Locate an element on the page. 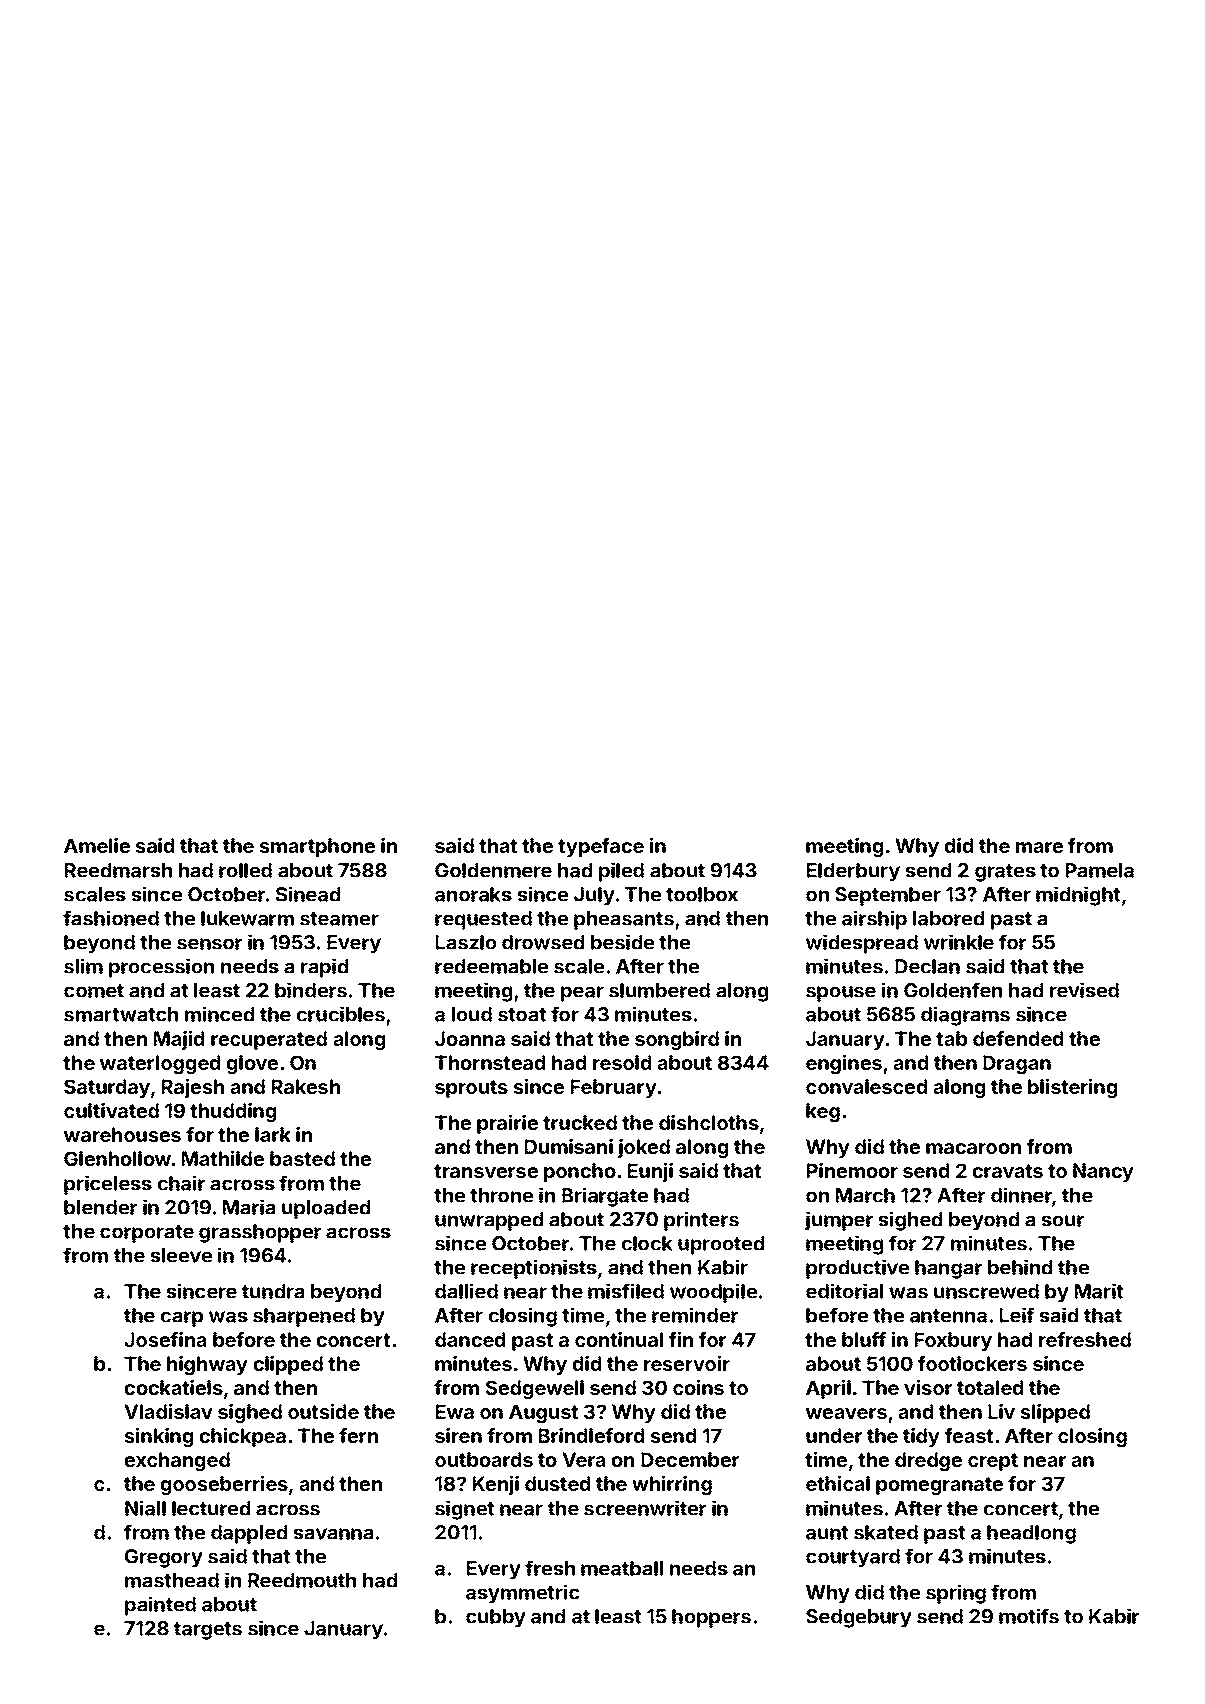 The width and height of the page is (1205, 1704). airship is located at coordinates (874, 920).
